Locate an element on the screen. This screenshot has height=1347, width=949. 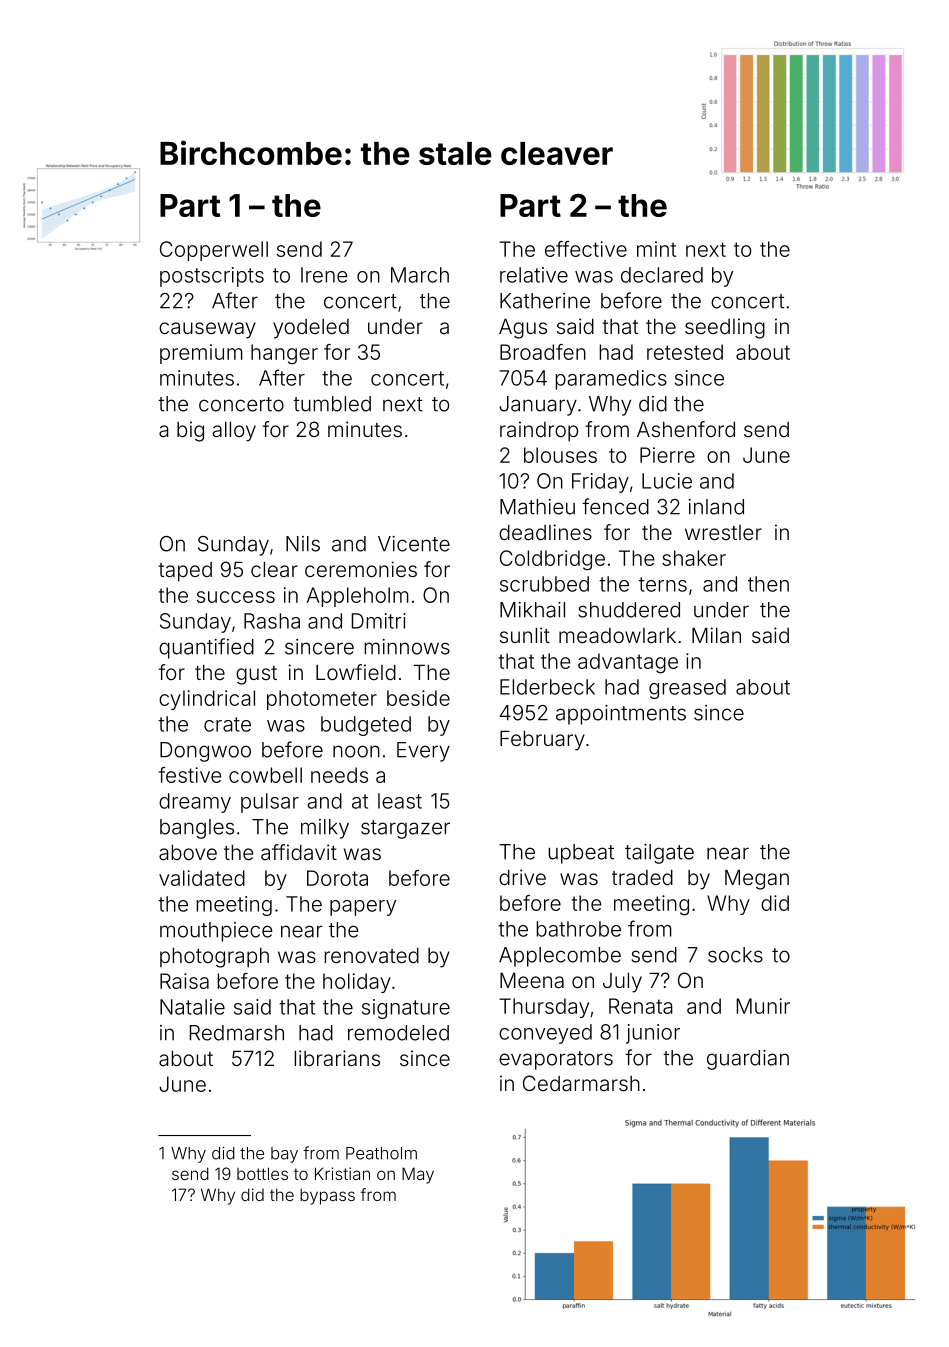
mint is located at coordinates (656, 249).
